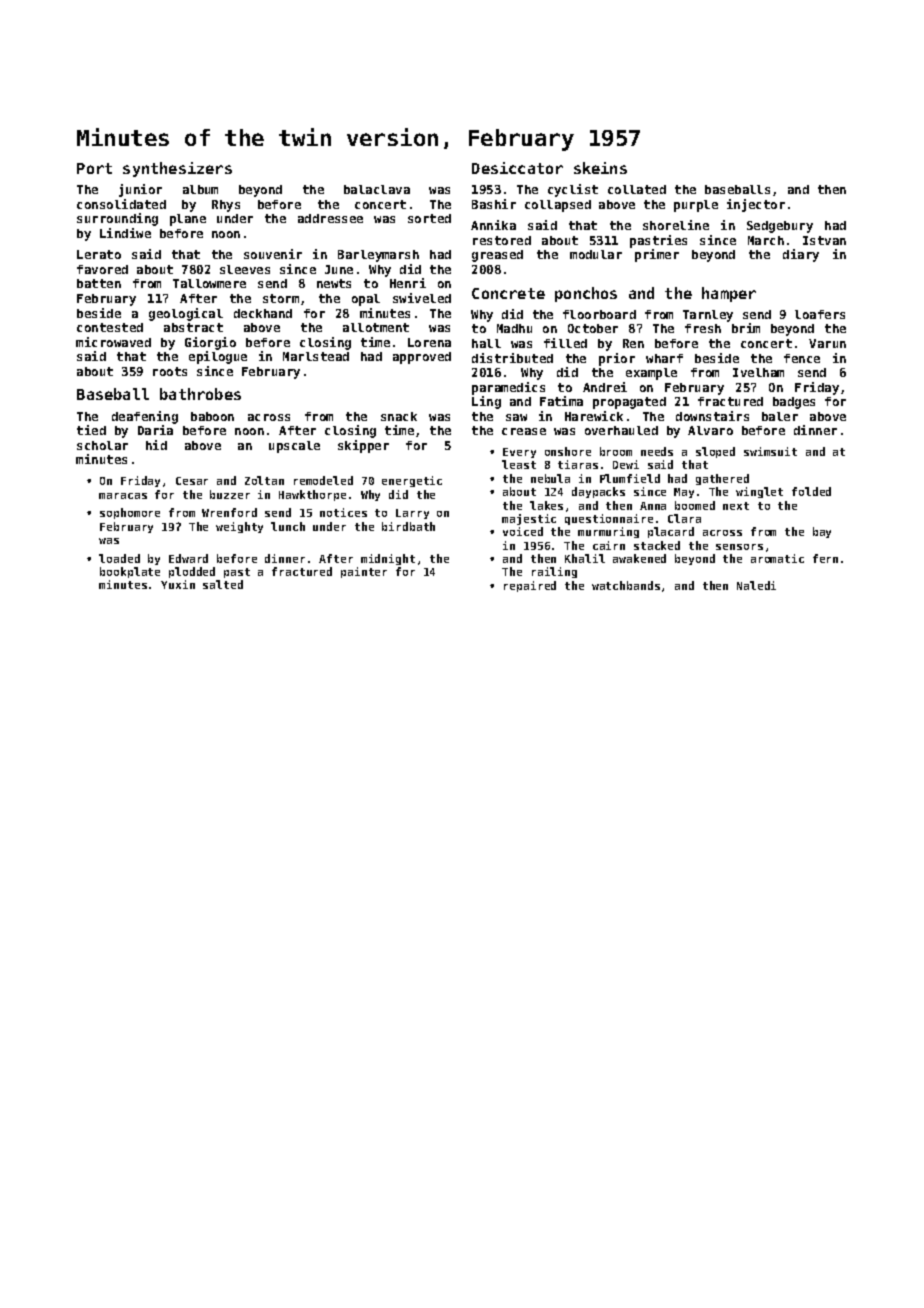  I want to click on abstract, so click(193, 327).
